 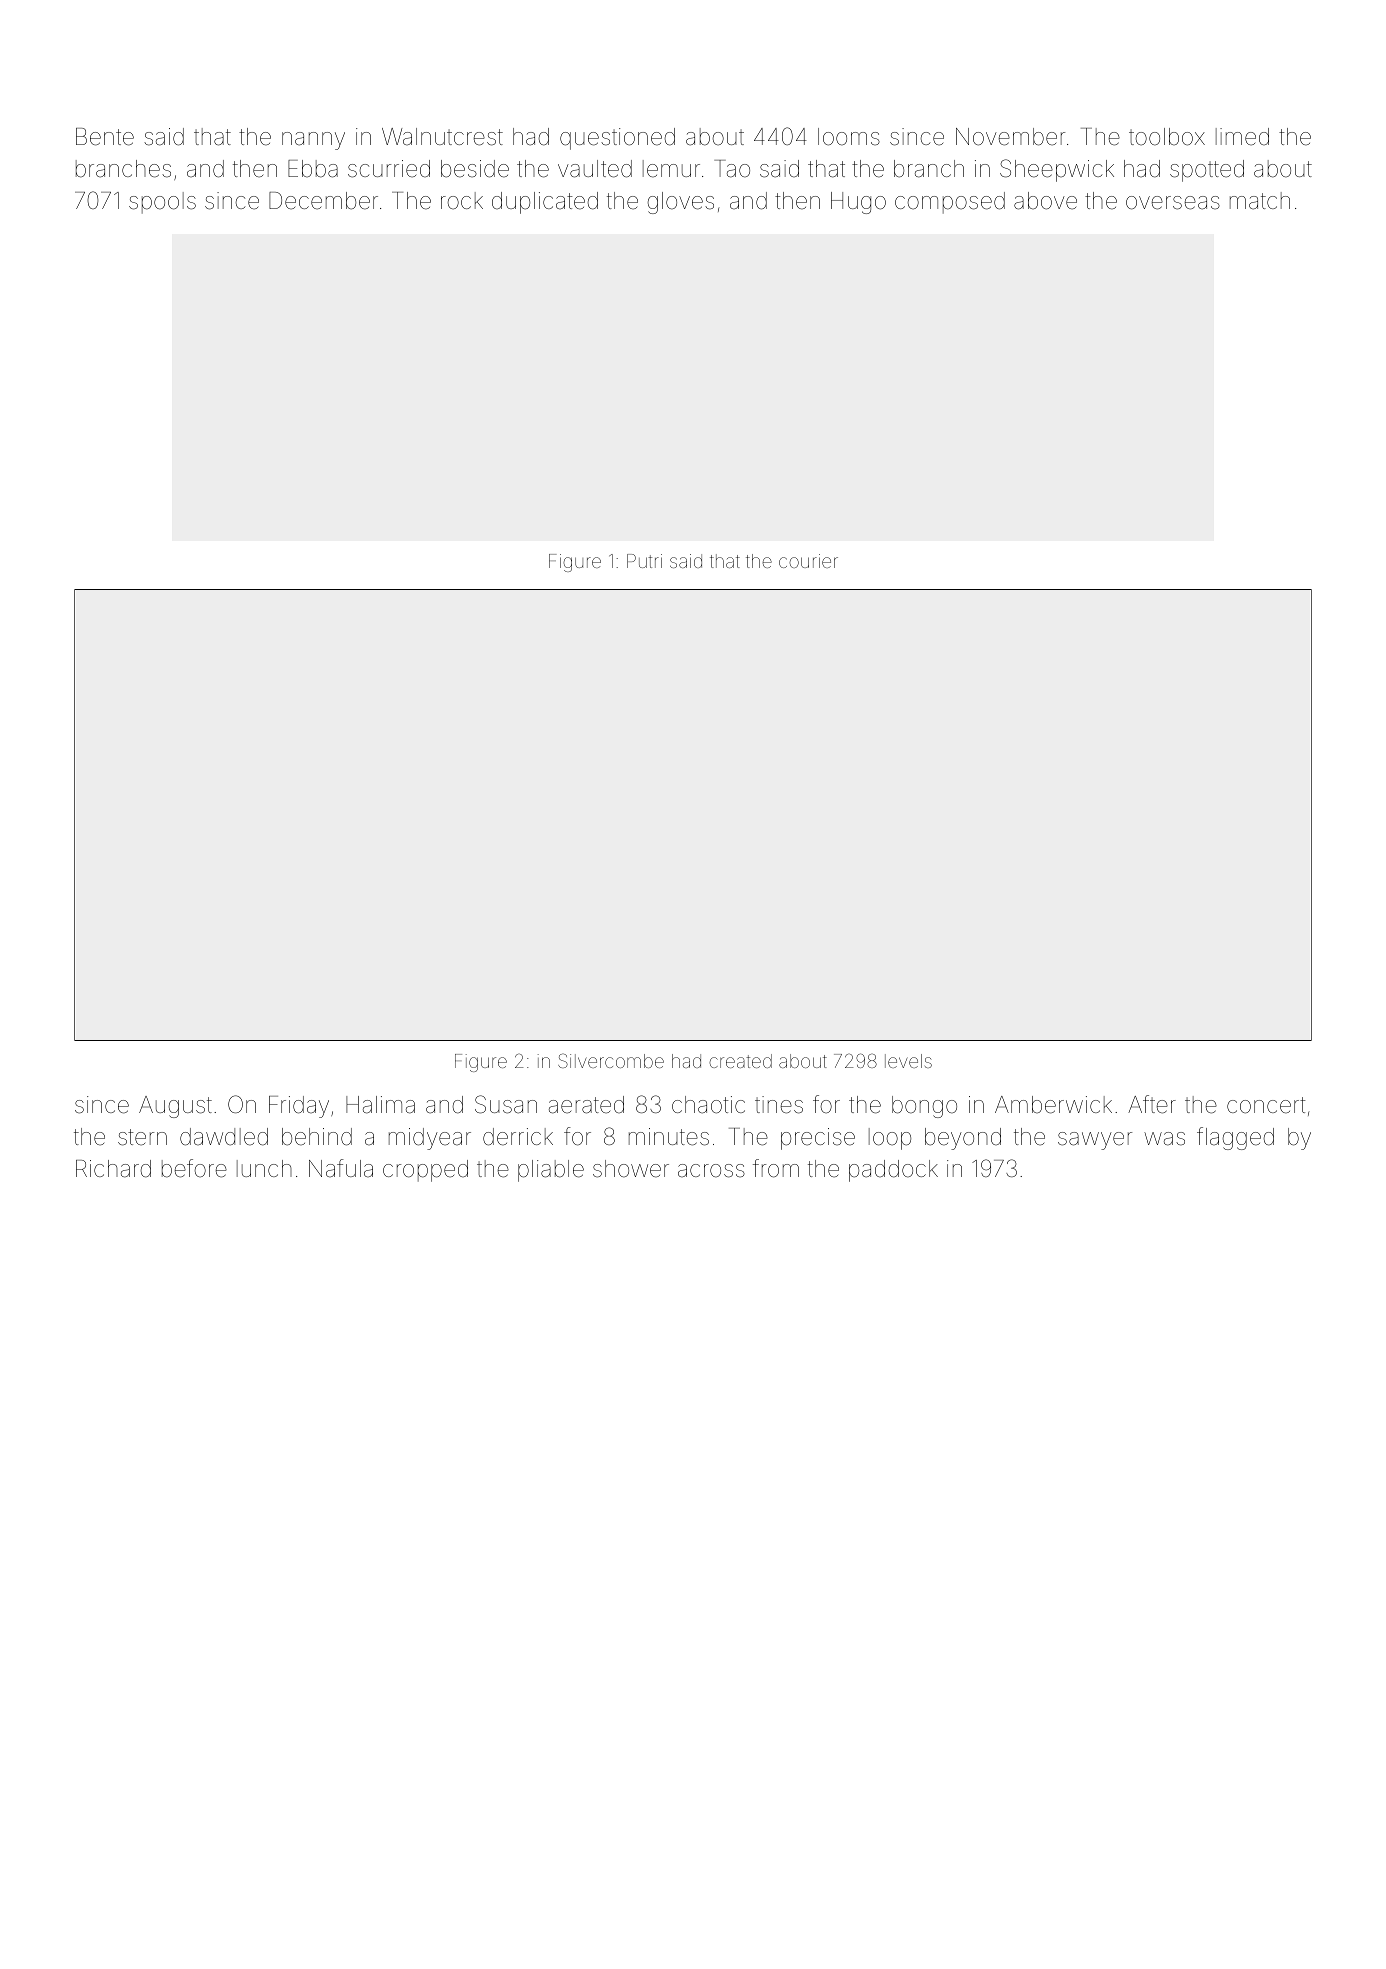 I want to click on Friday, so click(x=299, y=1107).
